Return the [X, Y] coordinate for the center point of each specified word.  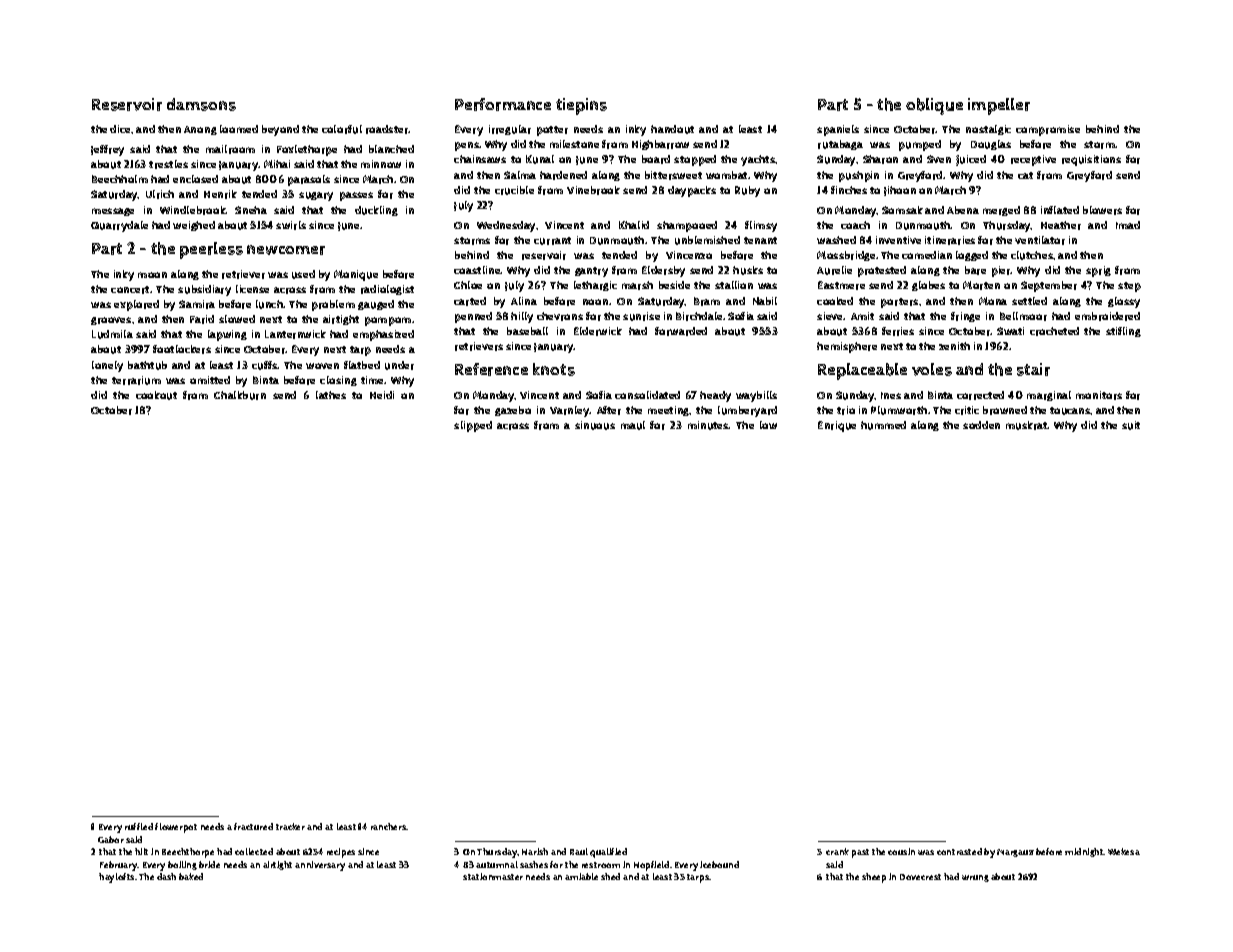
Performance [503, 104]
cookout [156, 395]
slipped [473, 426]
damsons [201, 104]
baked [191, 876]
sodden [981, 425]
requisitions [1091, 160]
